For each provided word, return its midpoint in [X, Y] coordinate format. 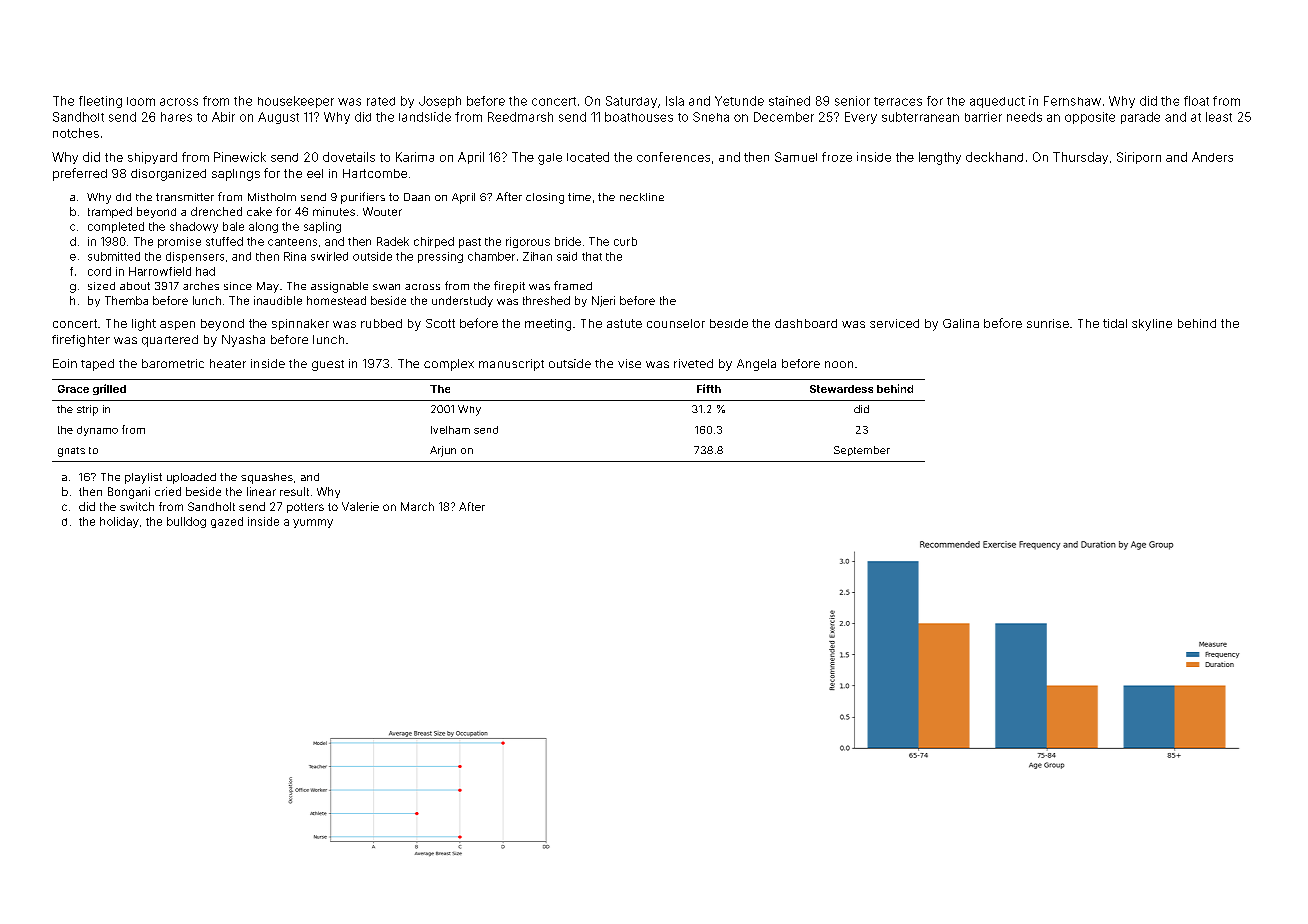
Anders [1212, 157]
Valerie [360, 506]
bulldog [186, 522]
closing [545, 198]
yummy [313, 523]
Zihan [537, 256]
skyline [1152, 325]
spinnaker [300, 324]
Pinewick [240, 157]
